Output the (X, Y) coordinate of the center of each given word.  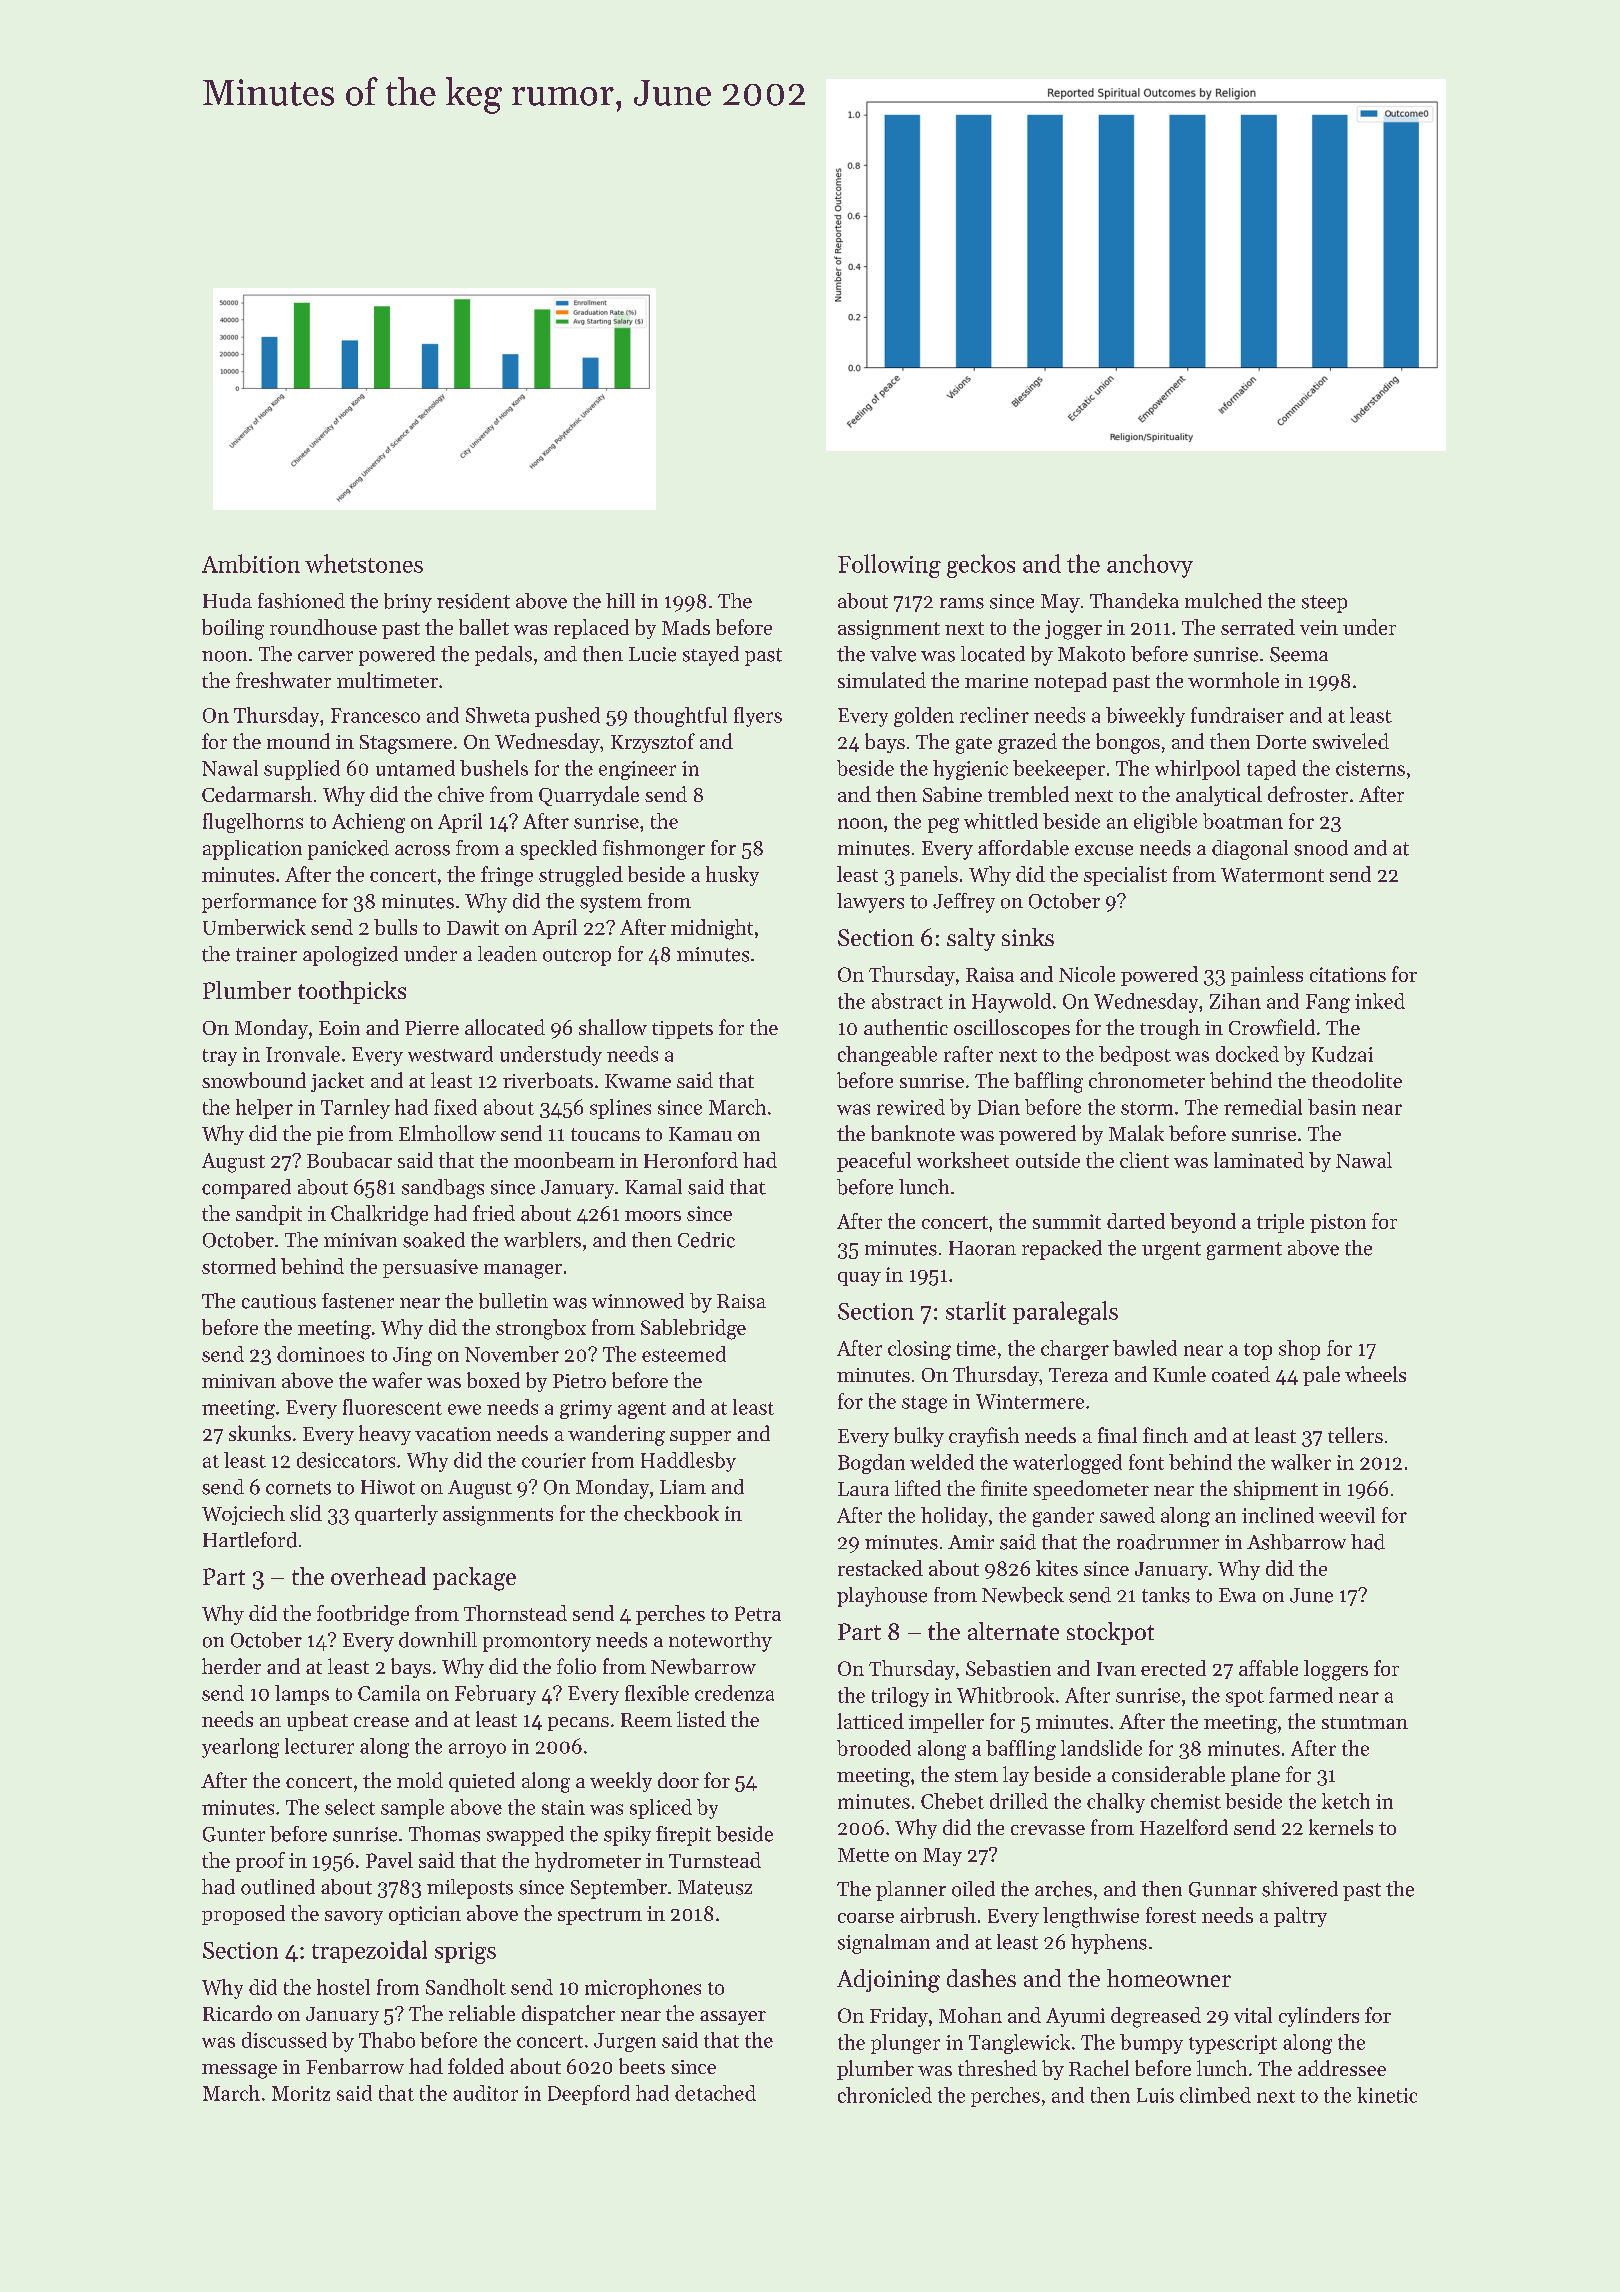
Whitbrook (1005, 1695)
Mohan (970, 2015)
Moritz (301, 2093)
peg (943, 825)
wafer (397, 1380)
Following (889, 566)
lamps (302, 1695)
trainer (266, 954)
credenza (734, 1693)
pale (1321, 1376)
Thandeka (1134, 601)
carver (325, 656)
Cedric (706, 1240)
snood (1321, 848)
